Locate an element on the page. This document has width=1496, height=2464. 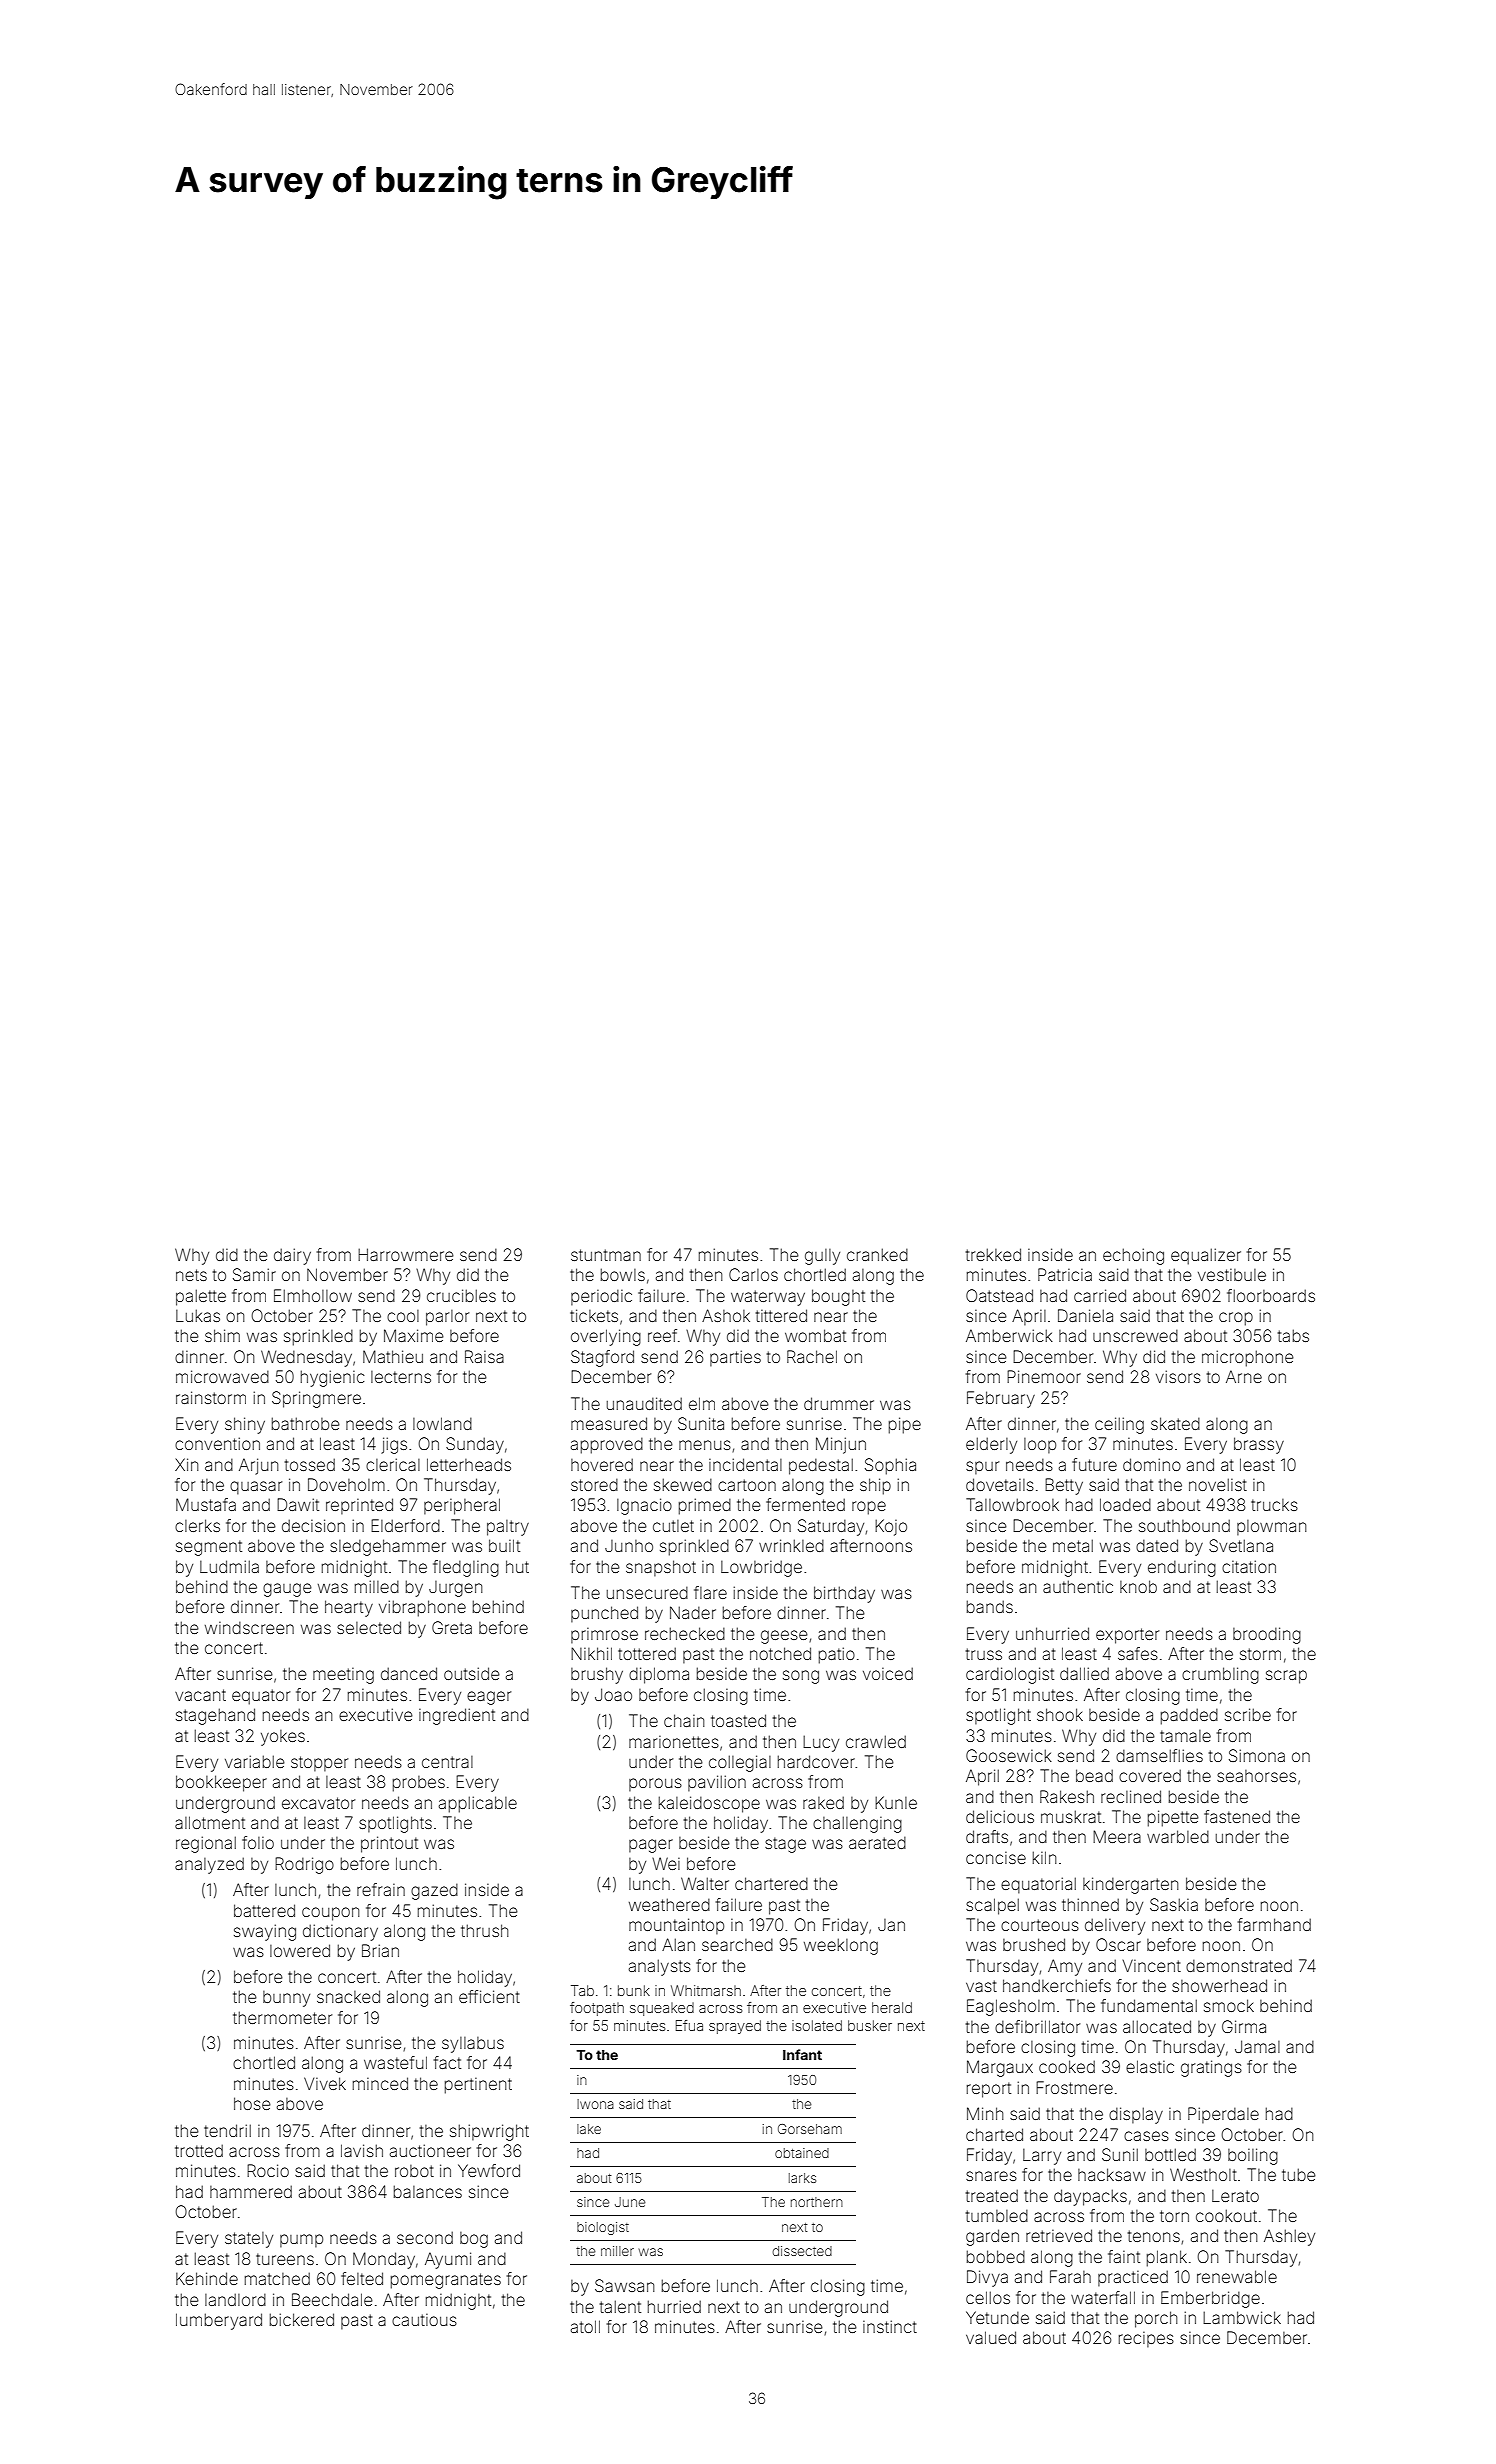
printout is located at coordinates (389, 1844).
